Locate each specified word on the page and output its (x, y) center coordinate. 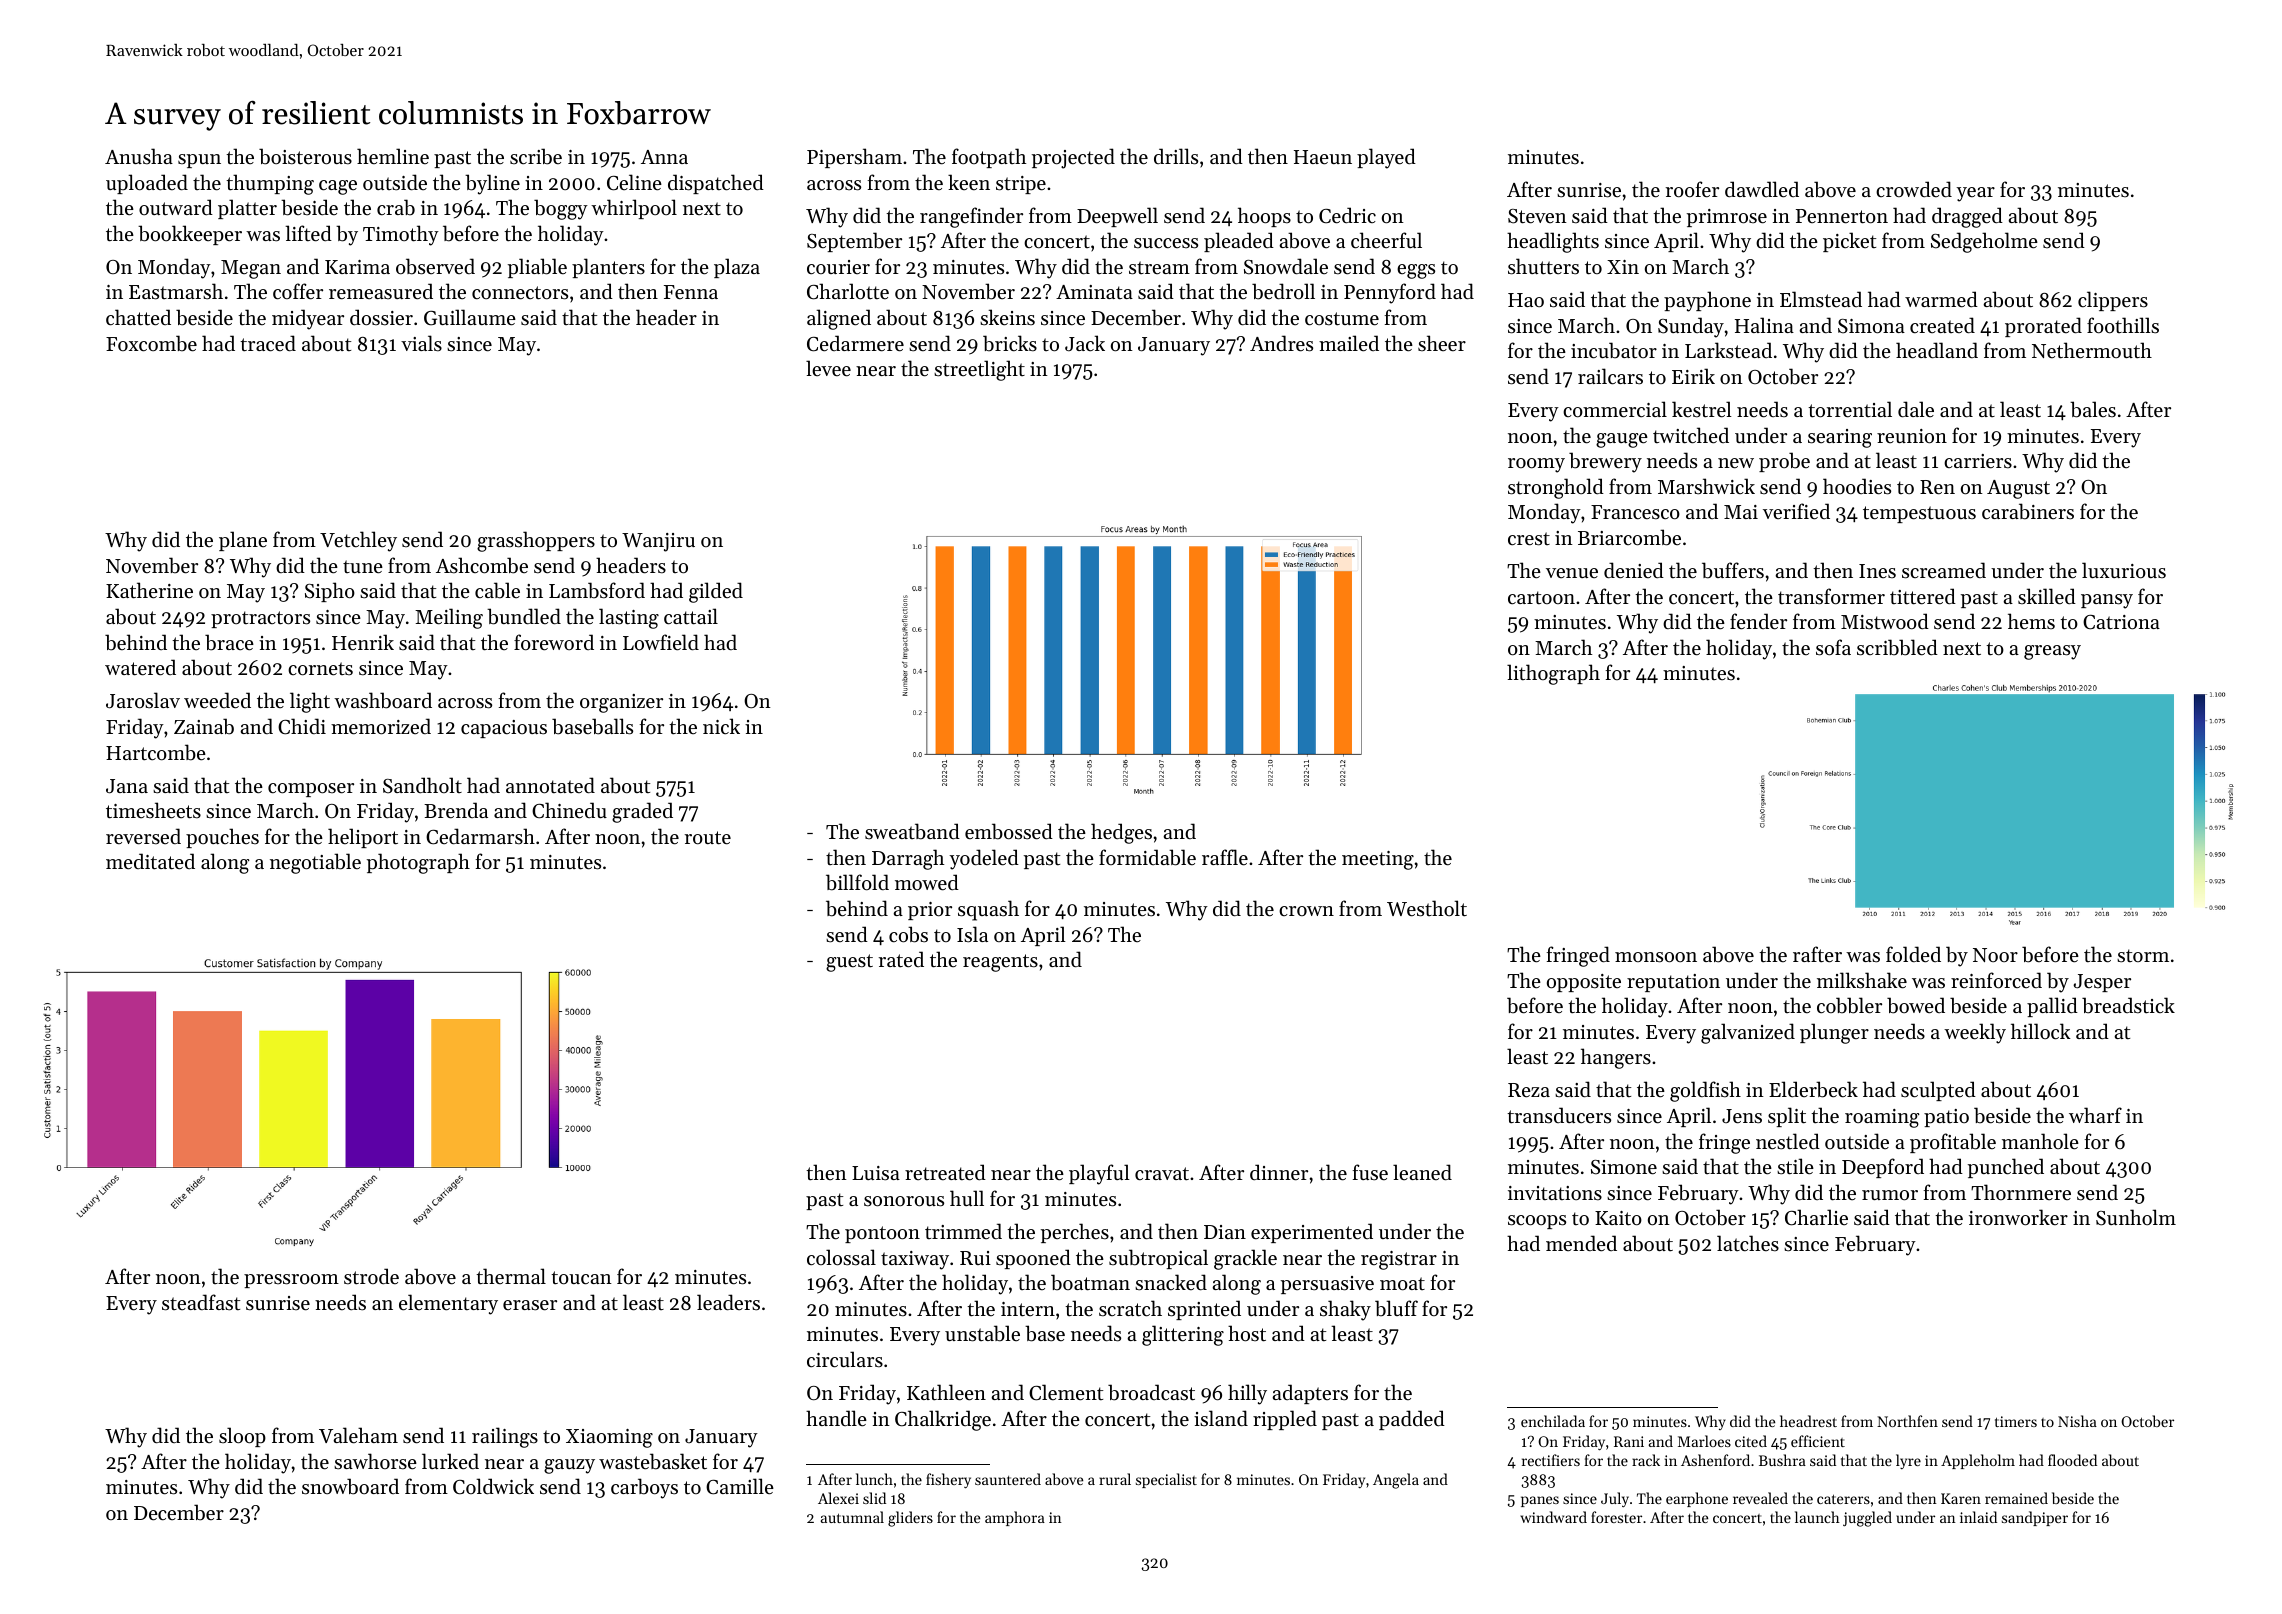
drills (1176, 156)
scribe (536, 156)
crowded (1914, 189)
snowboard (350, 1486)
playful (1099, 1174)
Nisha (2077, 1421)
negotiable (315, 863)
